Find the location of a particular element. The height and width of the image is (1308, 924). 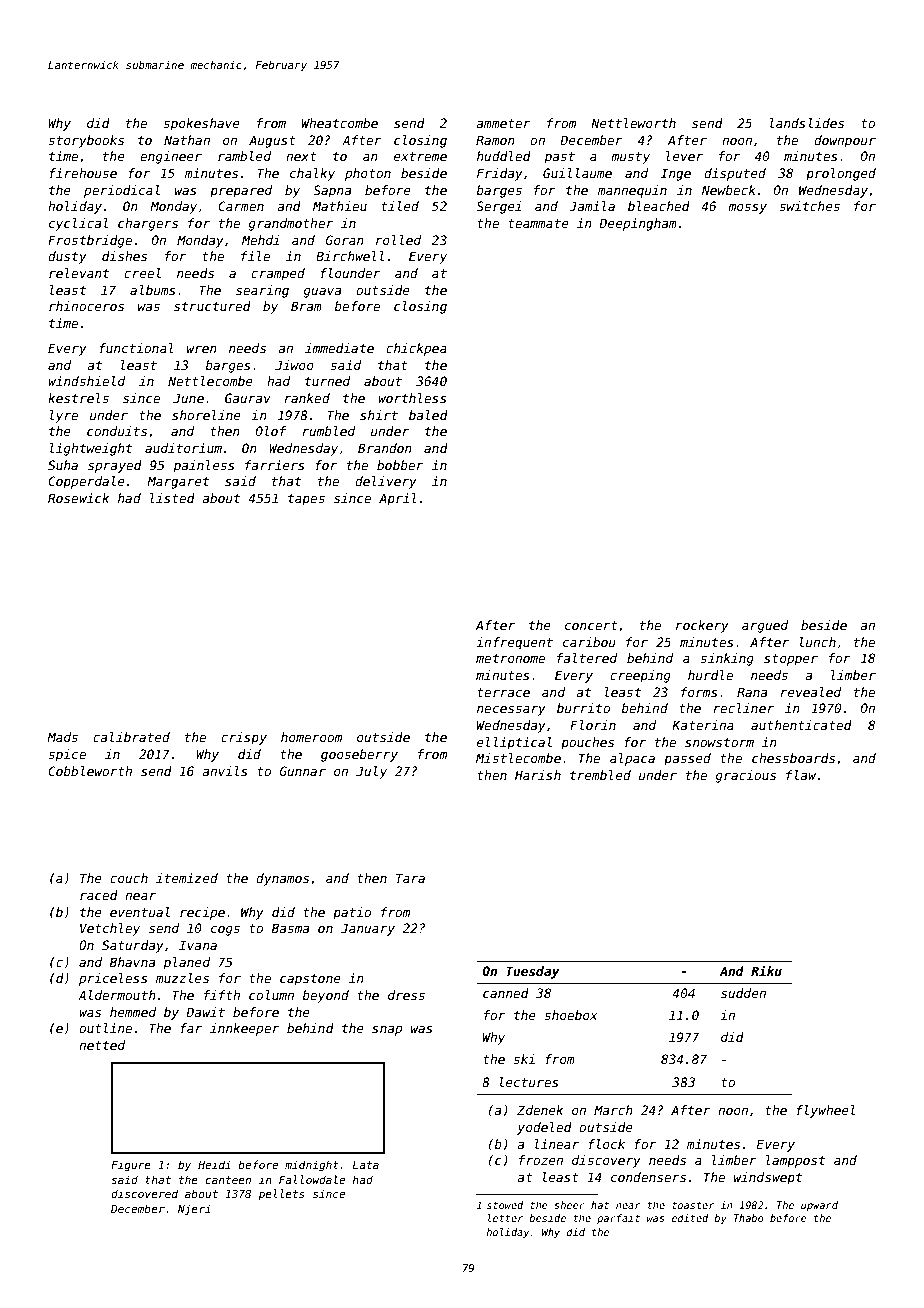

baled is located at coordinates (428, 415).
